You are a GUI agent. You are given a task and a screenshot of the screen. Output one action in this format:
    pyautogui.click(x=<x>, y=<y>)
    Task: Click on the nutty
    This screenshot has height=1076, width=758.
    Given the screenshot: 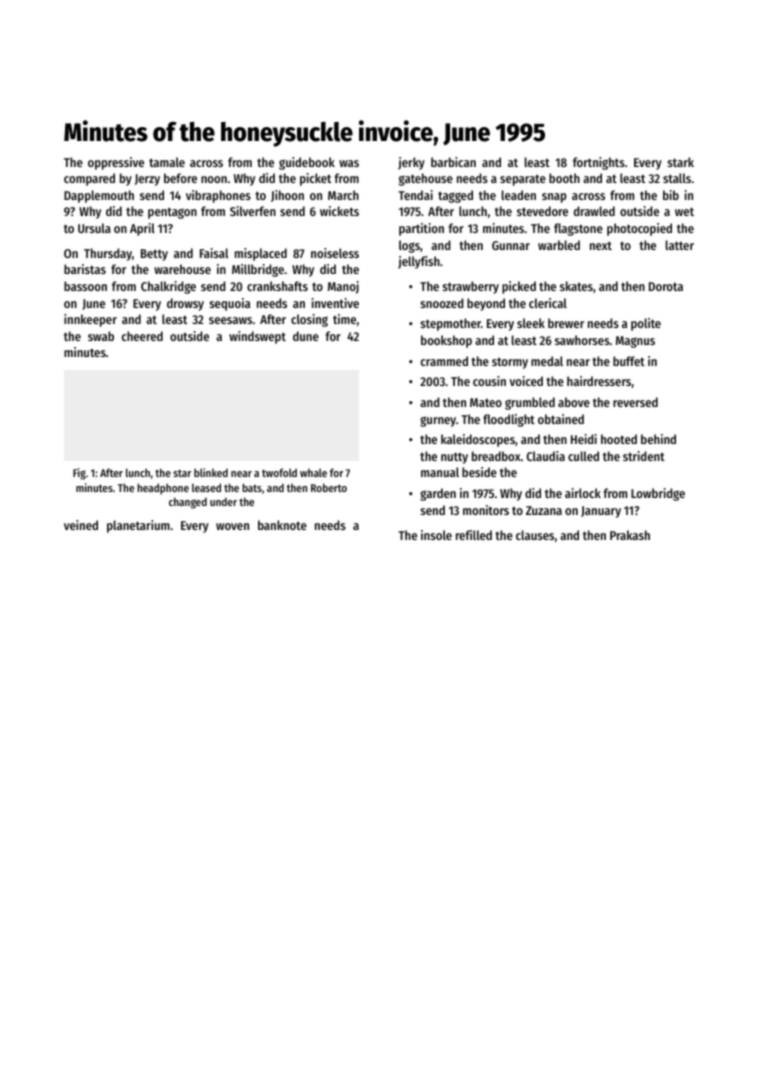 What is the action you would take?
    pyautogui.click(x=454, y=458)
